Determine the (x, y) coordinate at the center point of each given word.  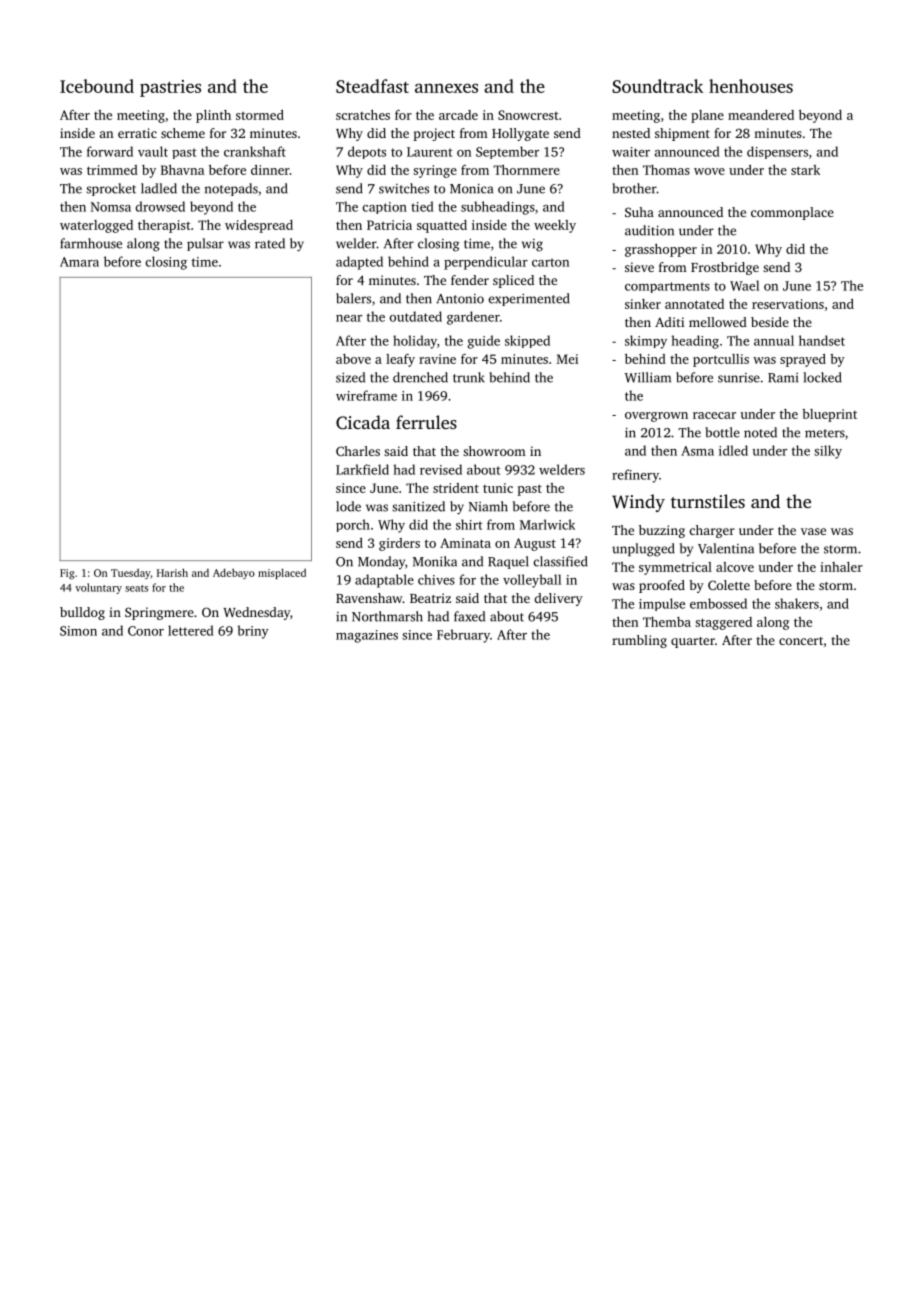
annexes (446, 88)
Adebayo (234, 573)
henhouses (751, 86)
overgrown (656, 417)
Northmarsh (387, 616)
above (353, 359)
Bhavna (182, 170)
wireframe (366, 395)
